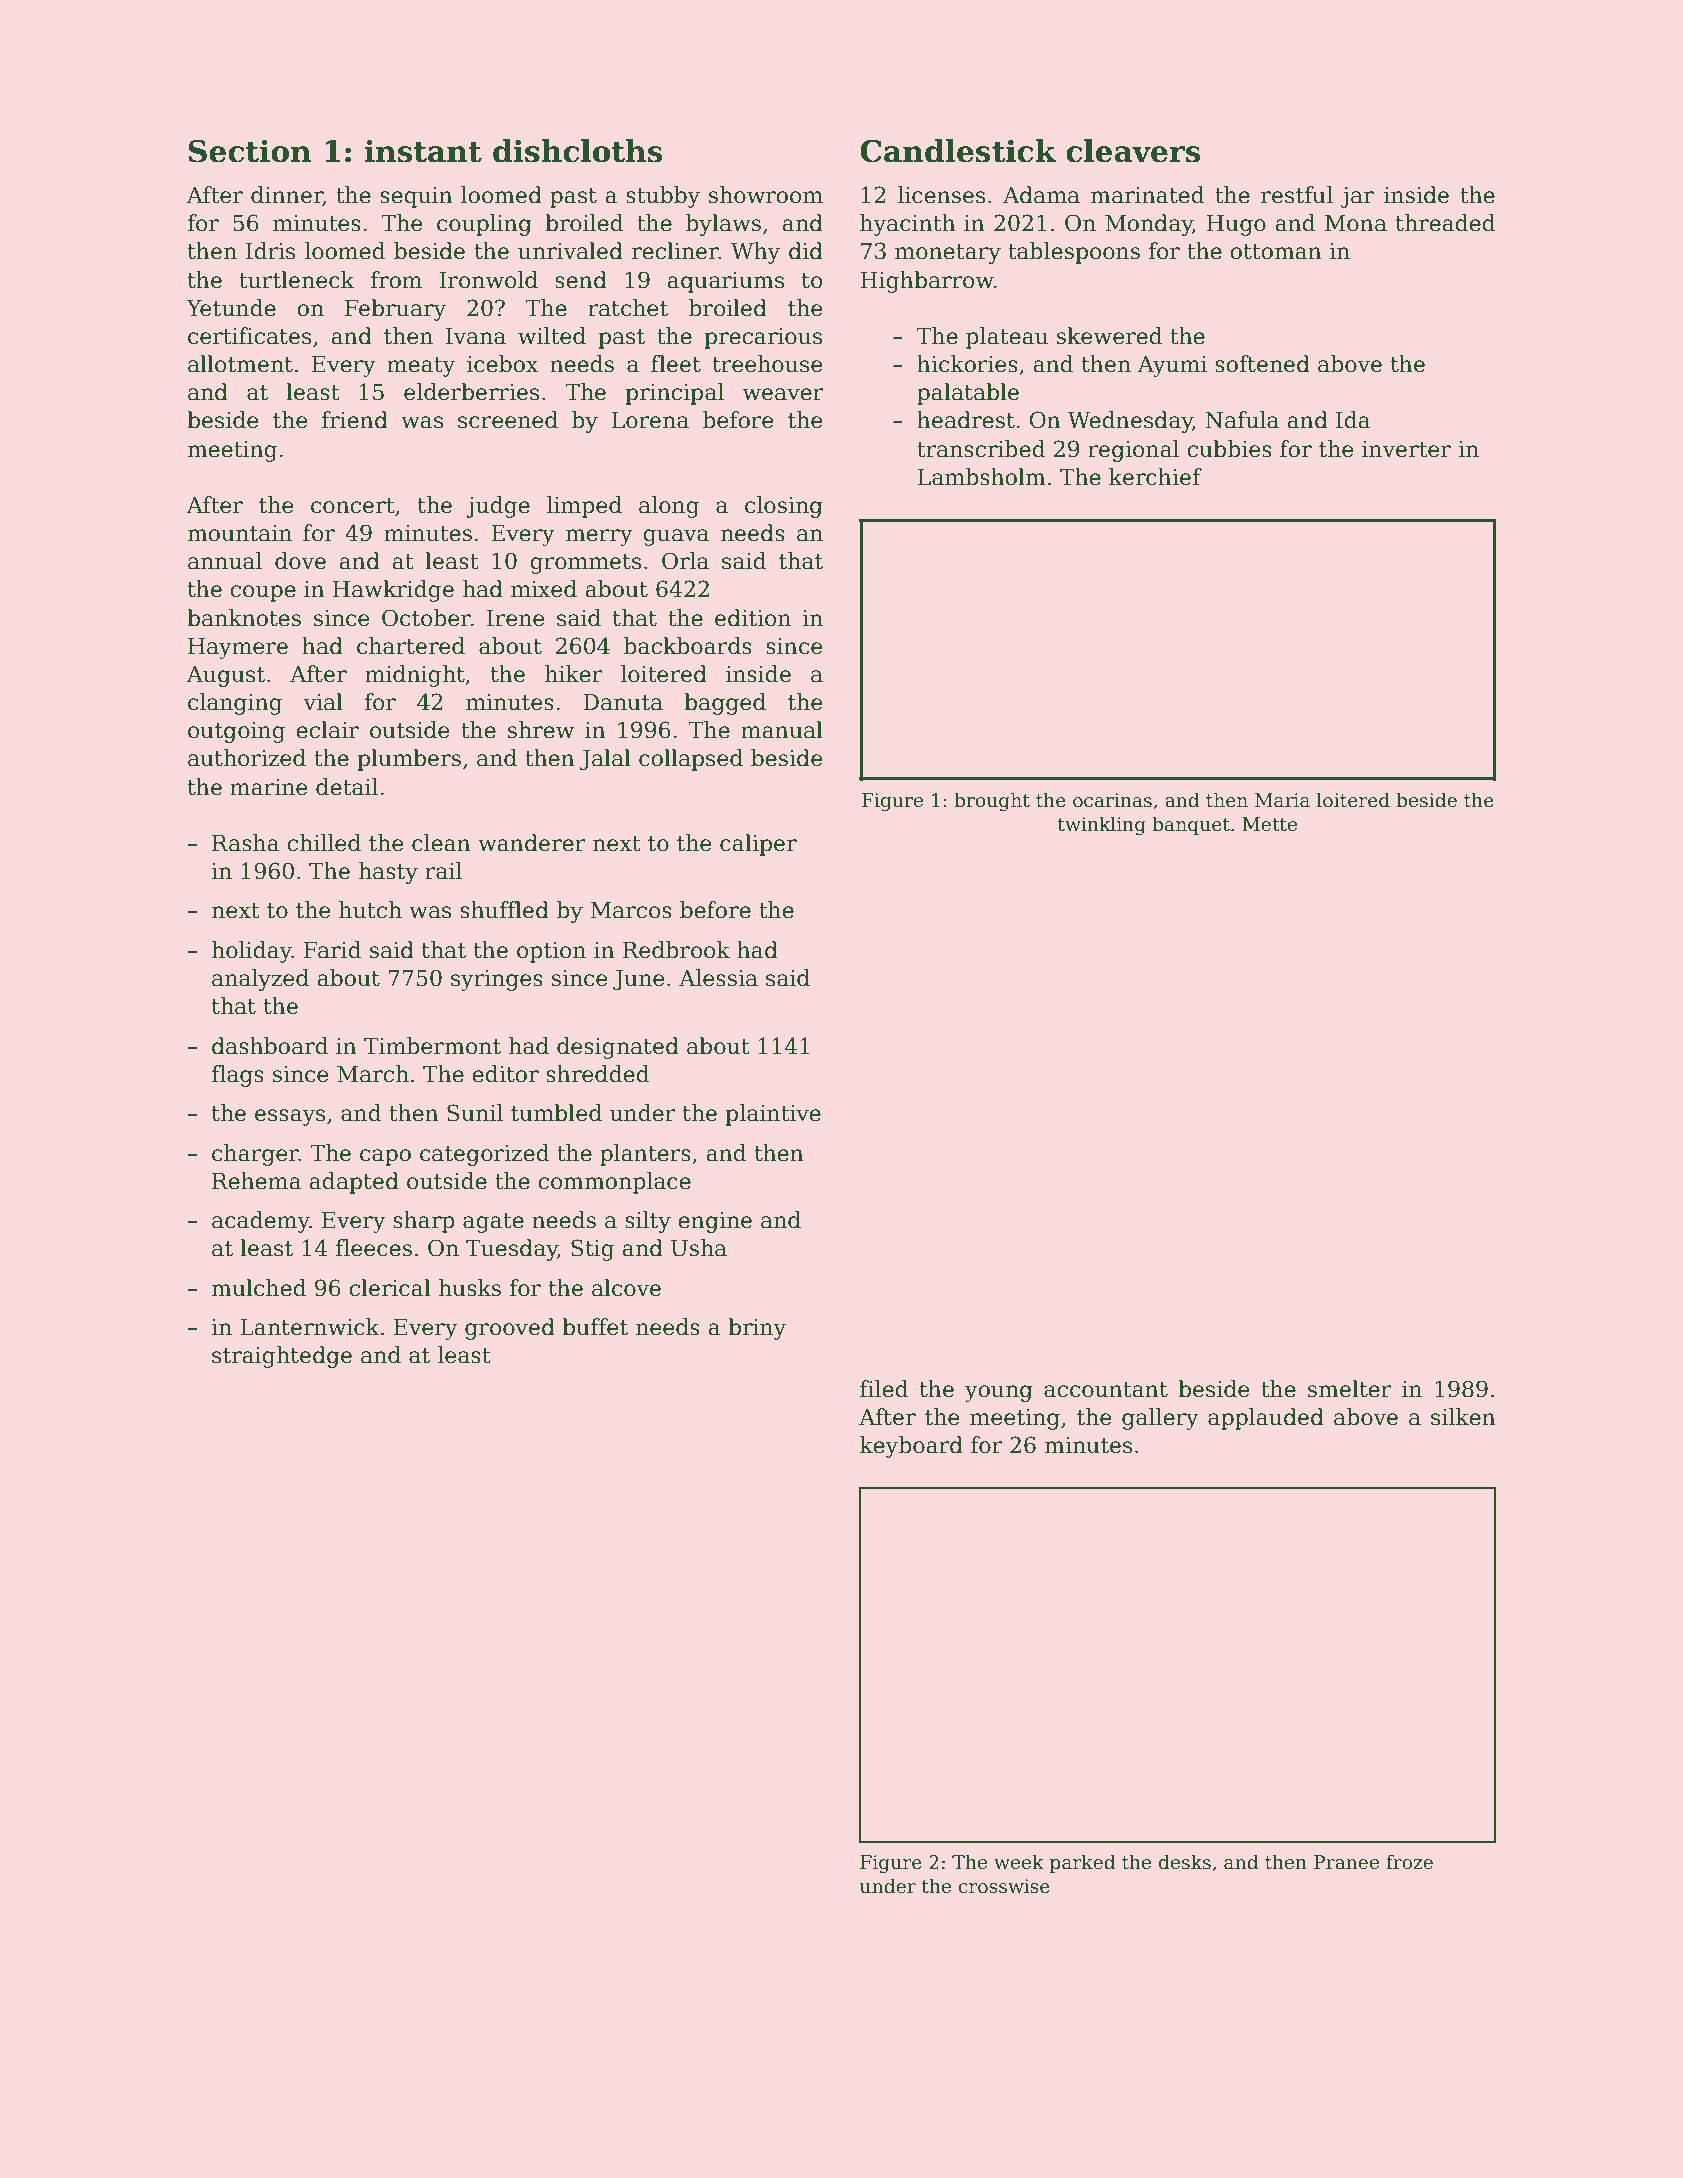 The width and height of the document is (1683, 2178). Describe the element at coordinates (958, 151) in the document. I see `Candlestick` at that location.
